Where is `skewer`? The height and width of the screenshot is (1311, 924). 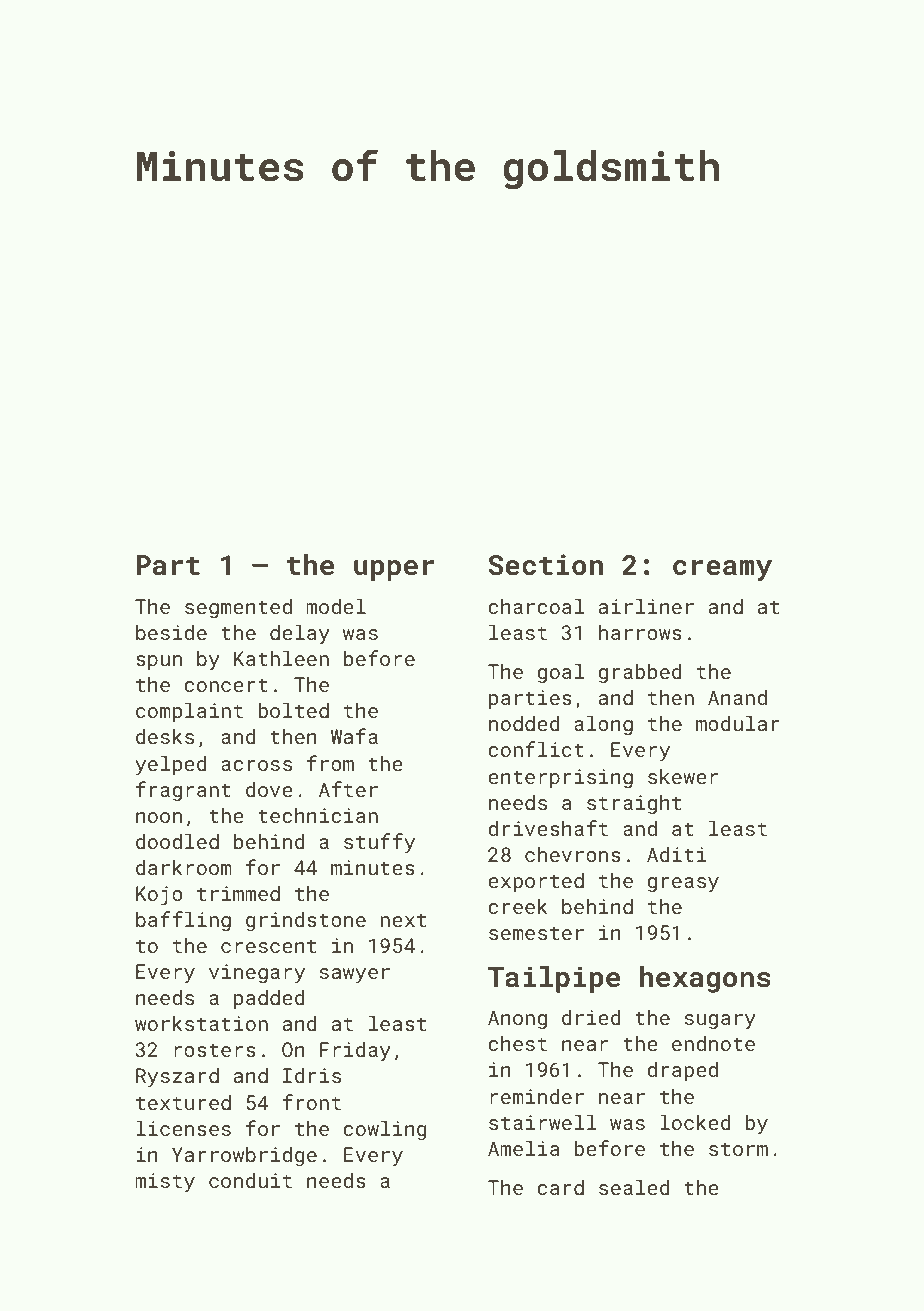 skewer is located at coordinates (683, 776).
